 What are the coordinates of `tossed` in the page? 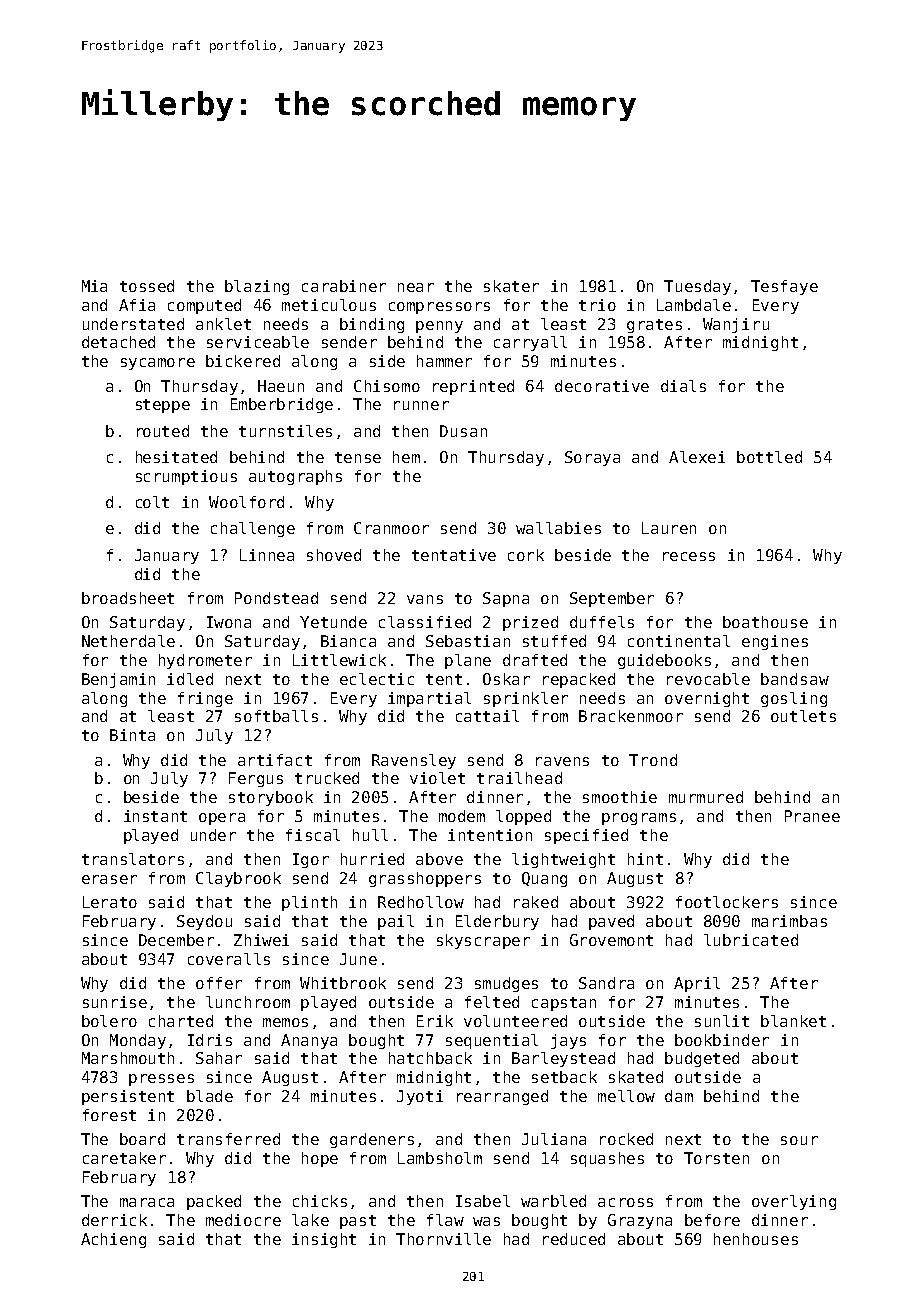 It's located at (147, 286).
